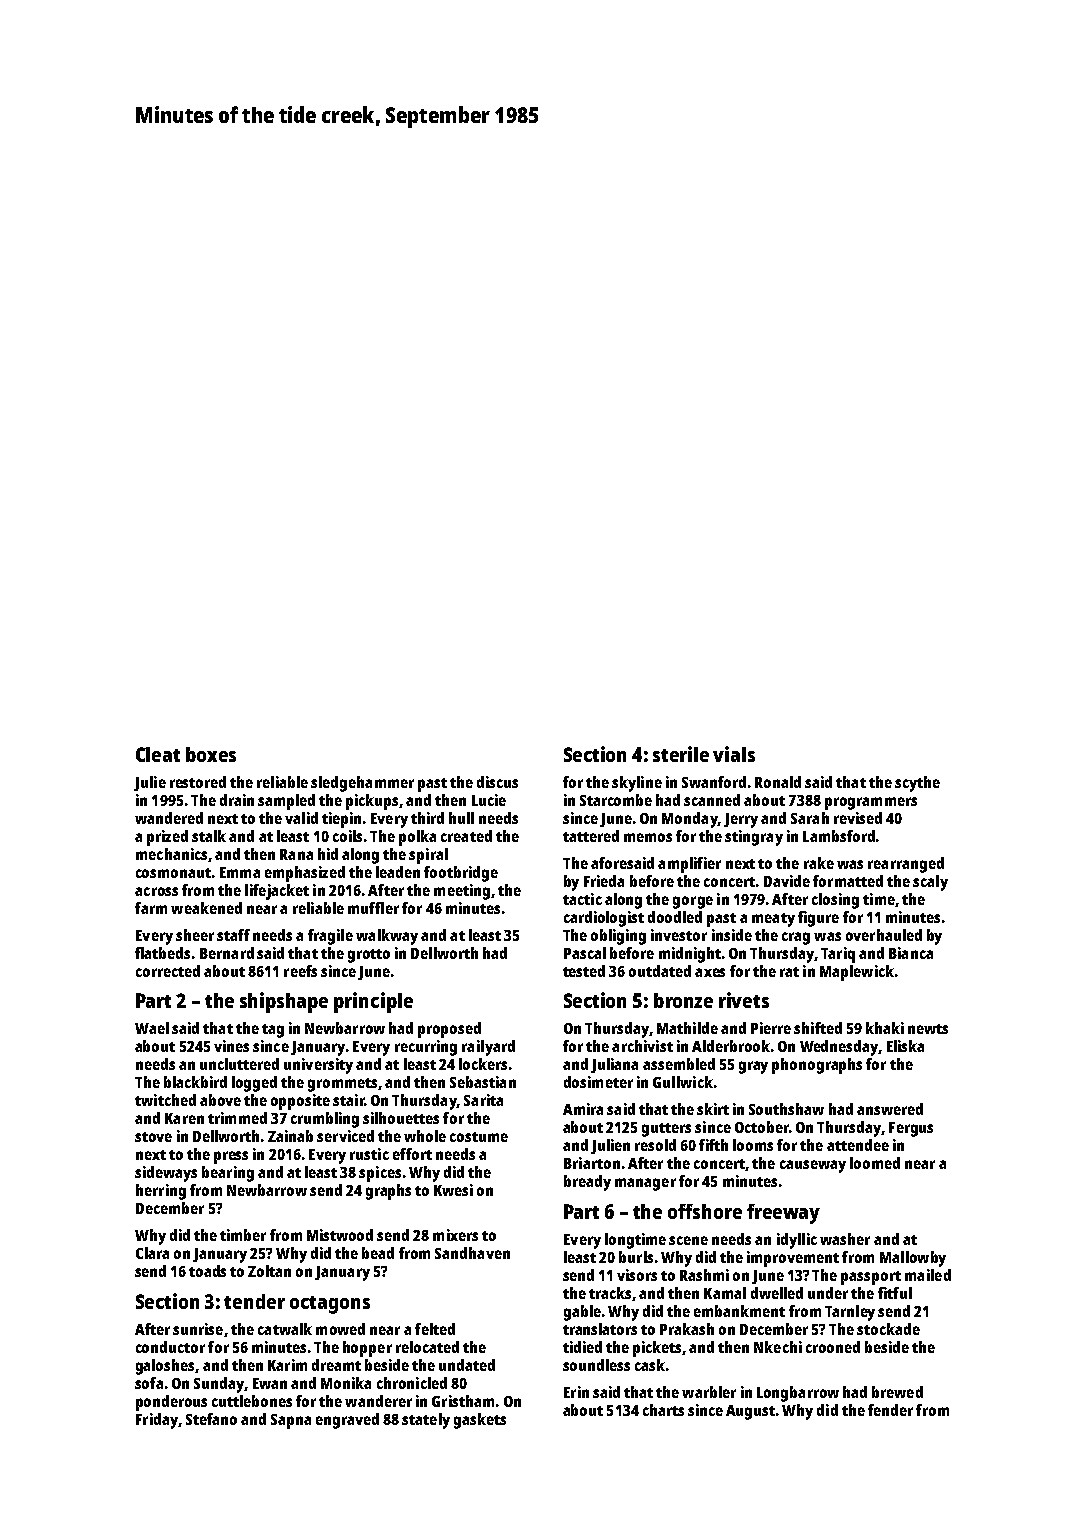  What do you see at coordinates (819, 863) in the image?
I see `rake` at bounding box center [819, 863].
